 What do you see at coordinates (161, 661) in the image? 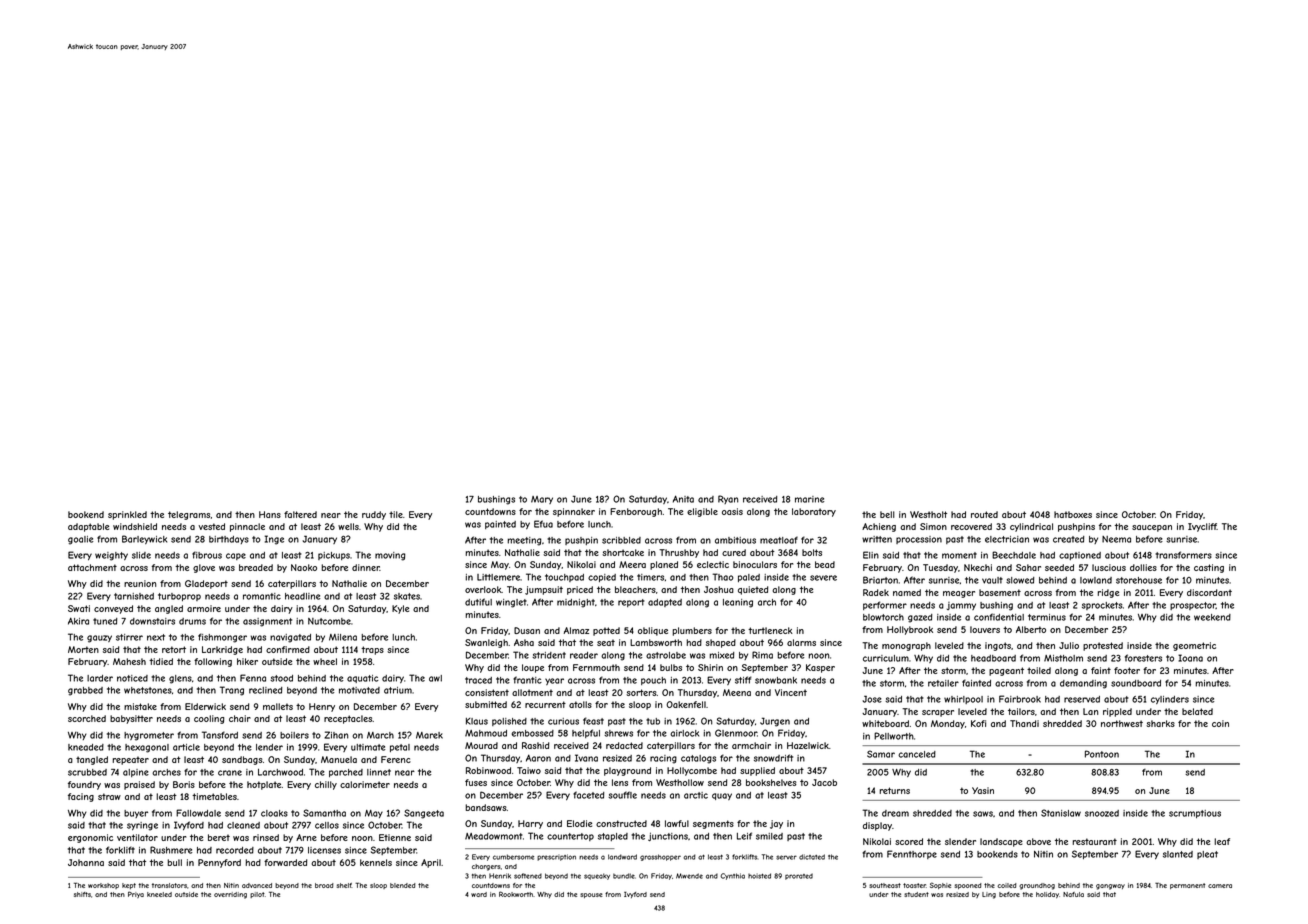
I see `tidied` at bounding box center [161, 661].
